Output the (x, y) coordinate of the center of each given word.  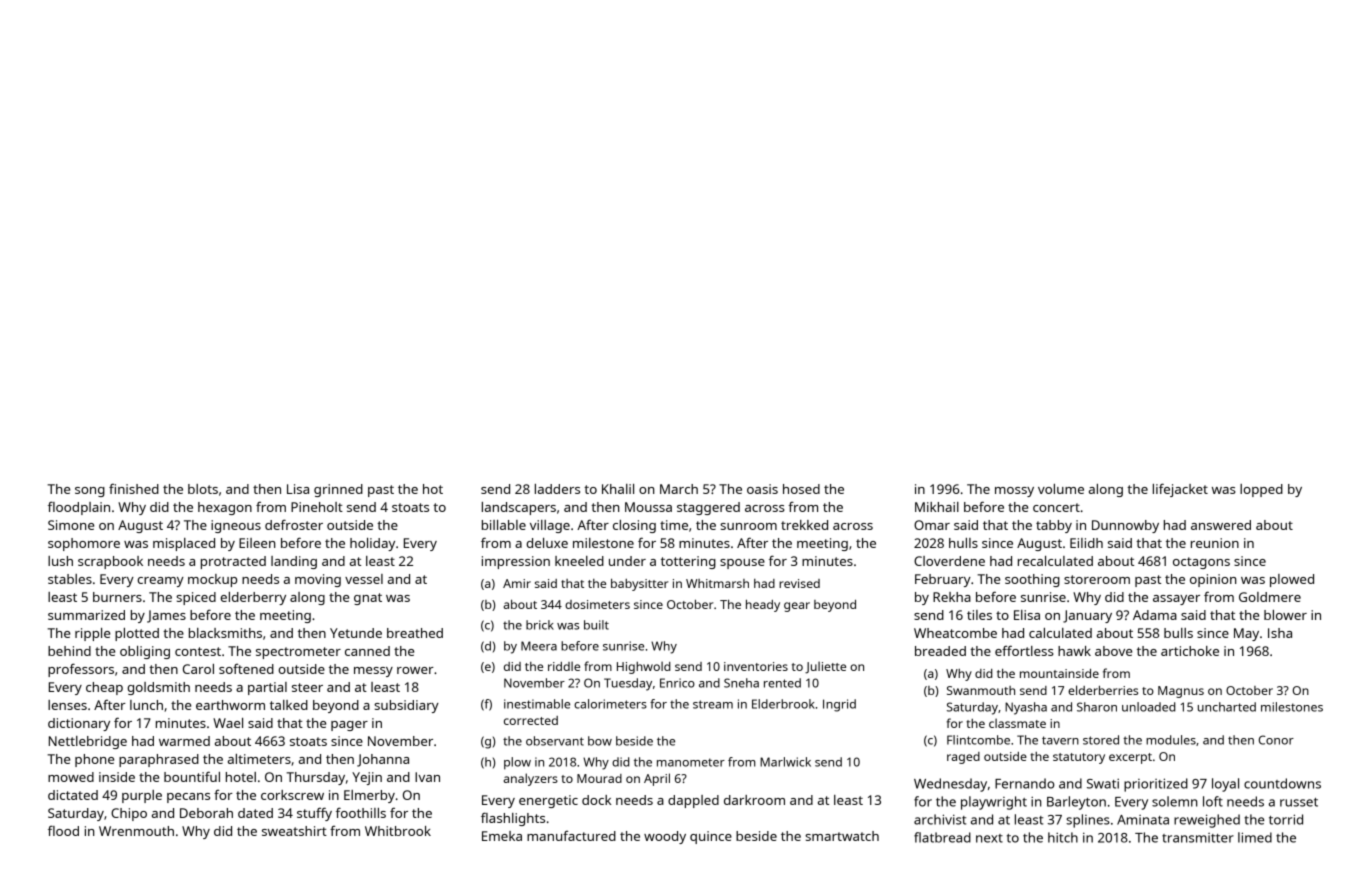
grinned (338, 490)
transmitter (1198, 838)
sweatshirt (294, 831)
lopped (1261, 490)
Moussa (648, 507)
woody (665, 837)
